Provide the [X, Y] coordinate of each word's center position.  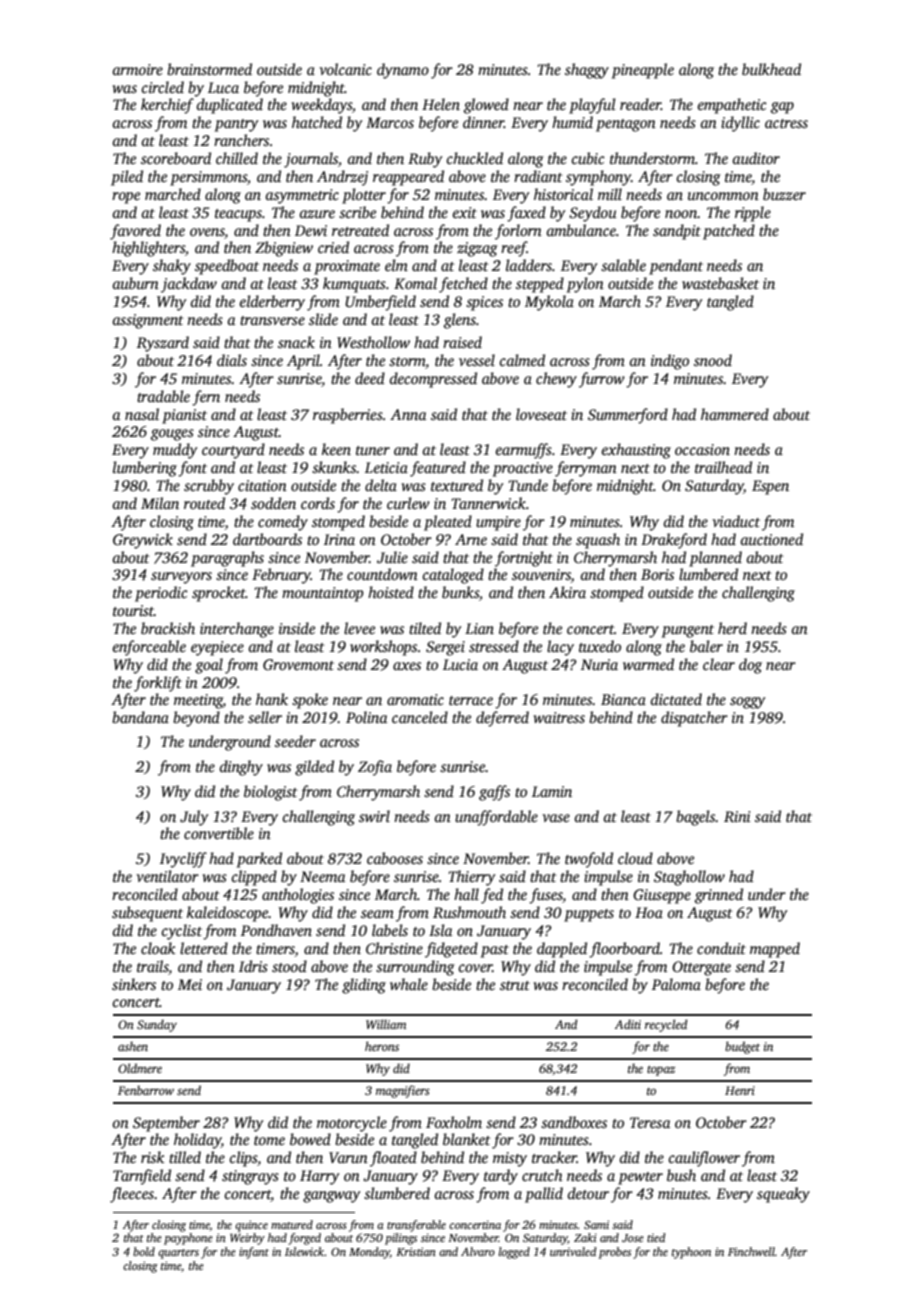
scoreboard [176, 158]
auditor [756, 158]
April [303, 362]
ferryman [586, 469]
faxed [526, 214]
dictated [676, 699]
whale [409, 984]
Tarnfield [142, 1177]
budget [742, 1047]
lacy [560, 648]
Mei [190, 984]
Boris [657, 574]
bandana [140, 717]
